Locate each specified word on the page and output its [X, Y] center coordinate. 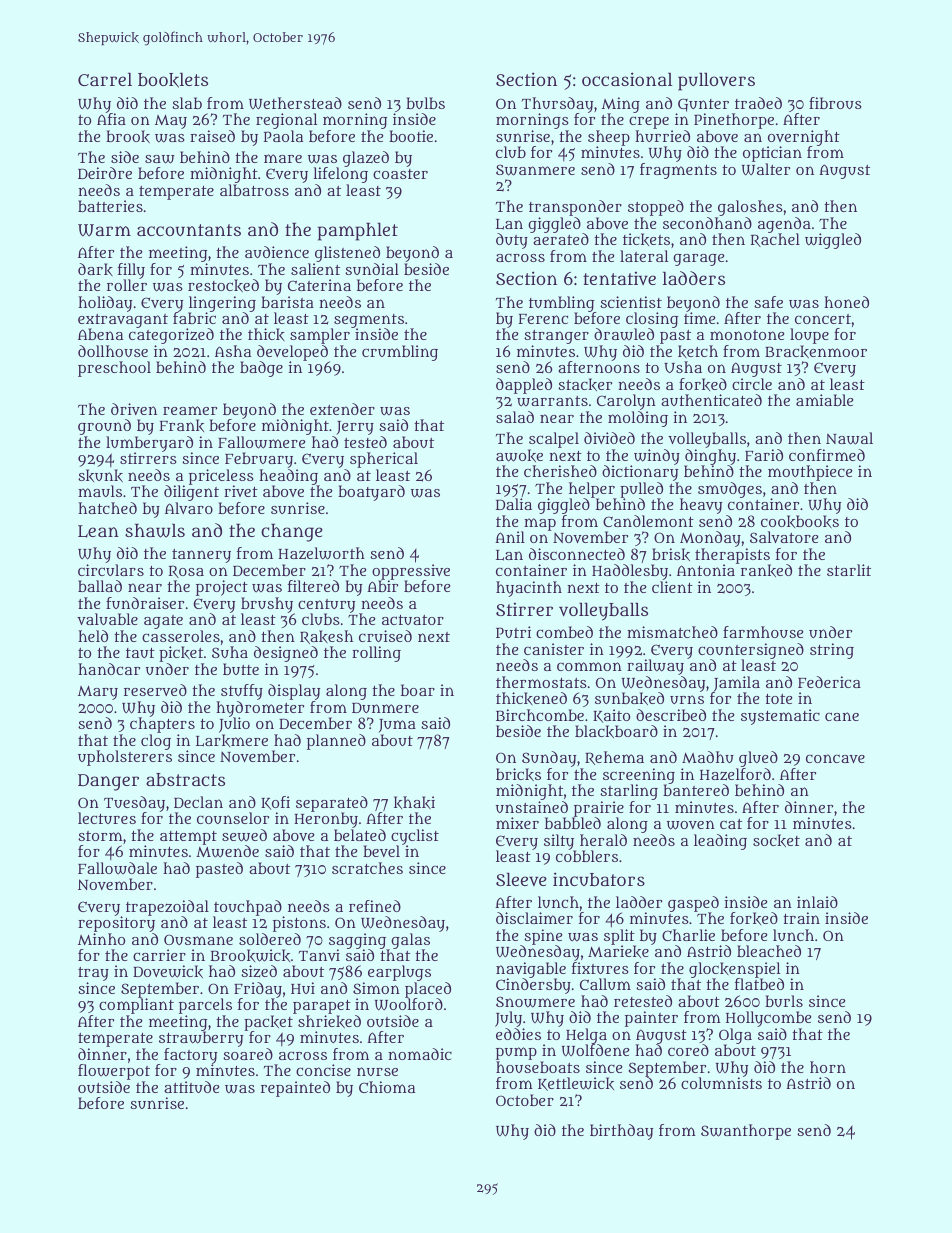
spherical [384, 460]
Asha [233, 351]
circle [752, 384]
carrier [159, 955]
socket [776, 840]
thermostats [541, 682]
